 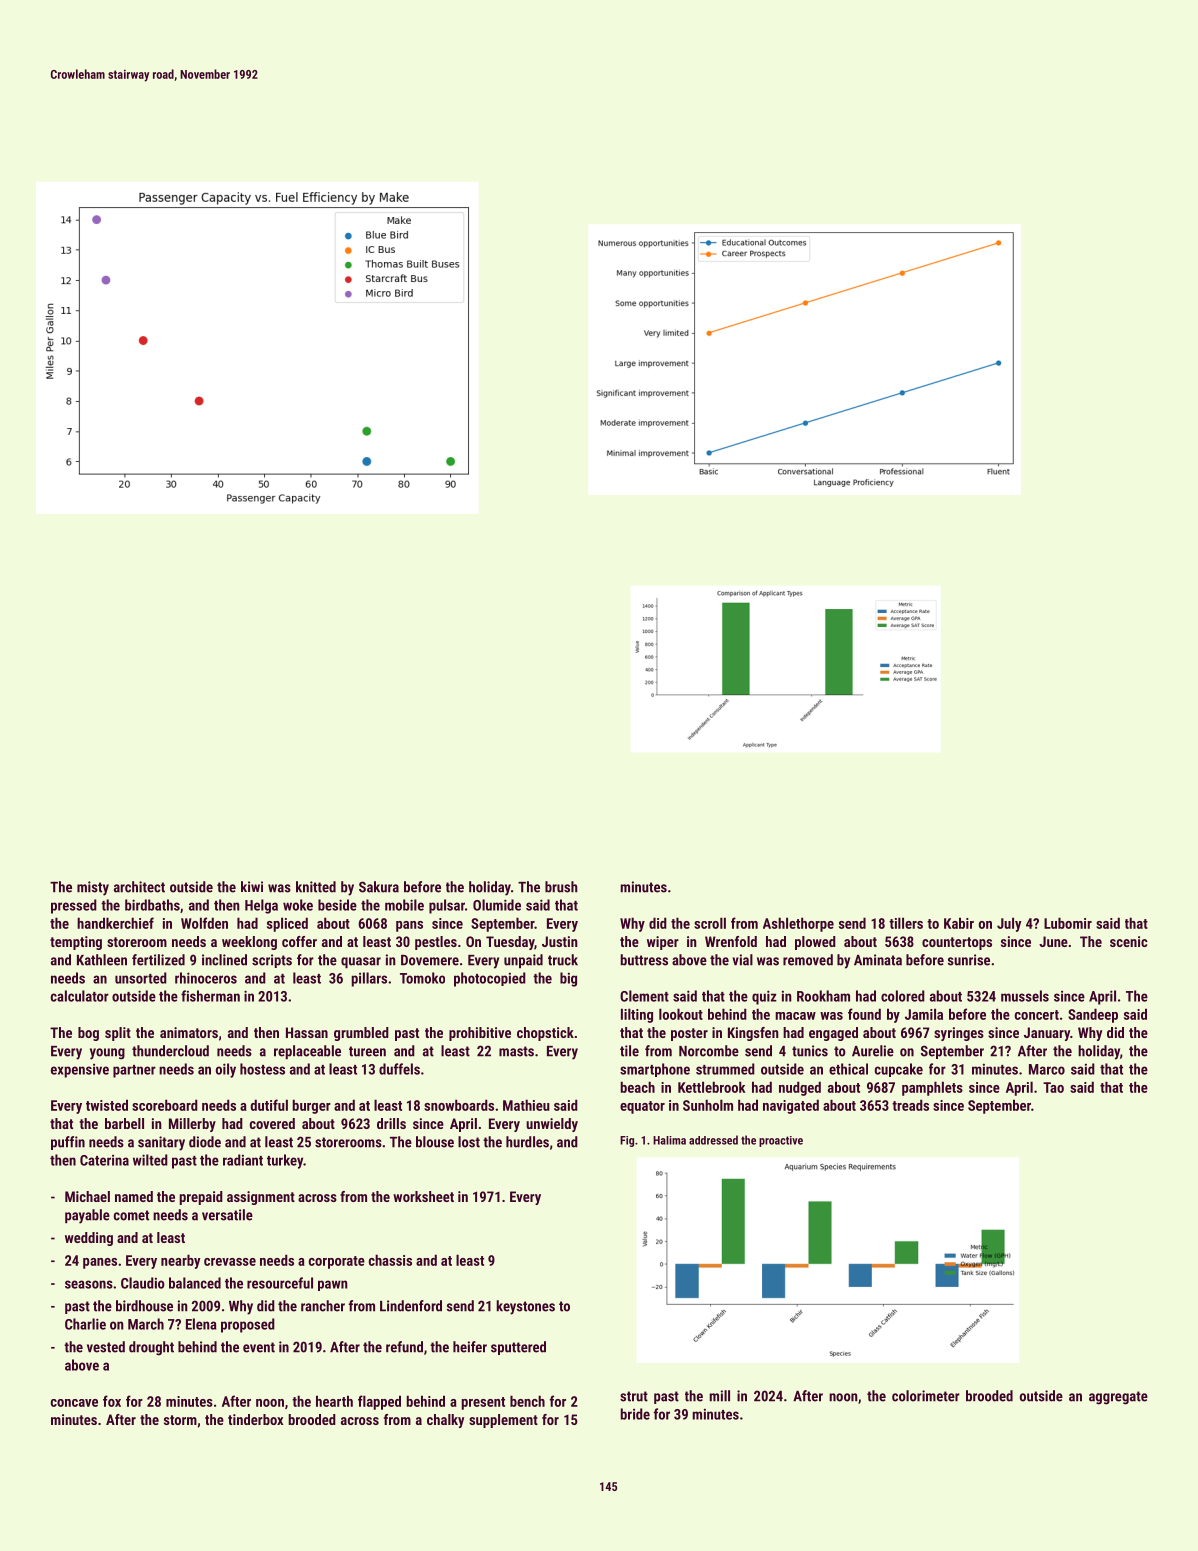 I want to click on Lubomir, so click(x=1068, y=923).
